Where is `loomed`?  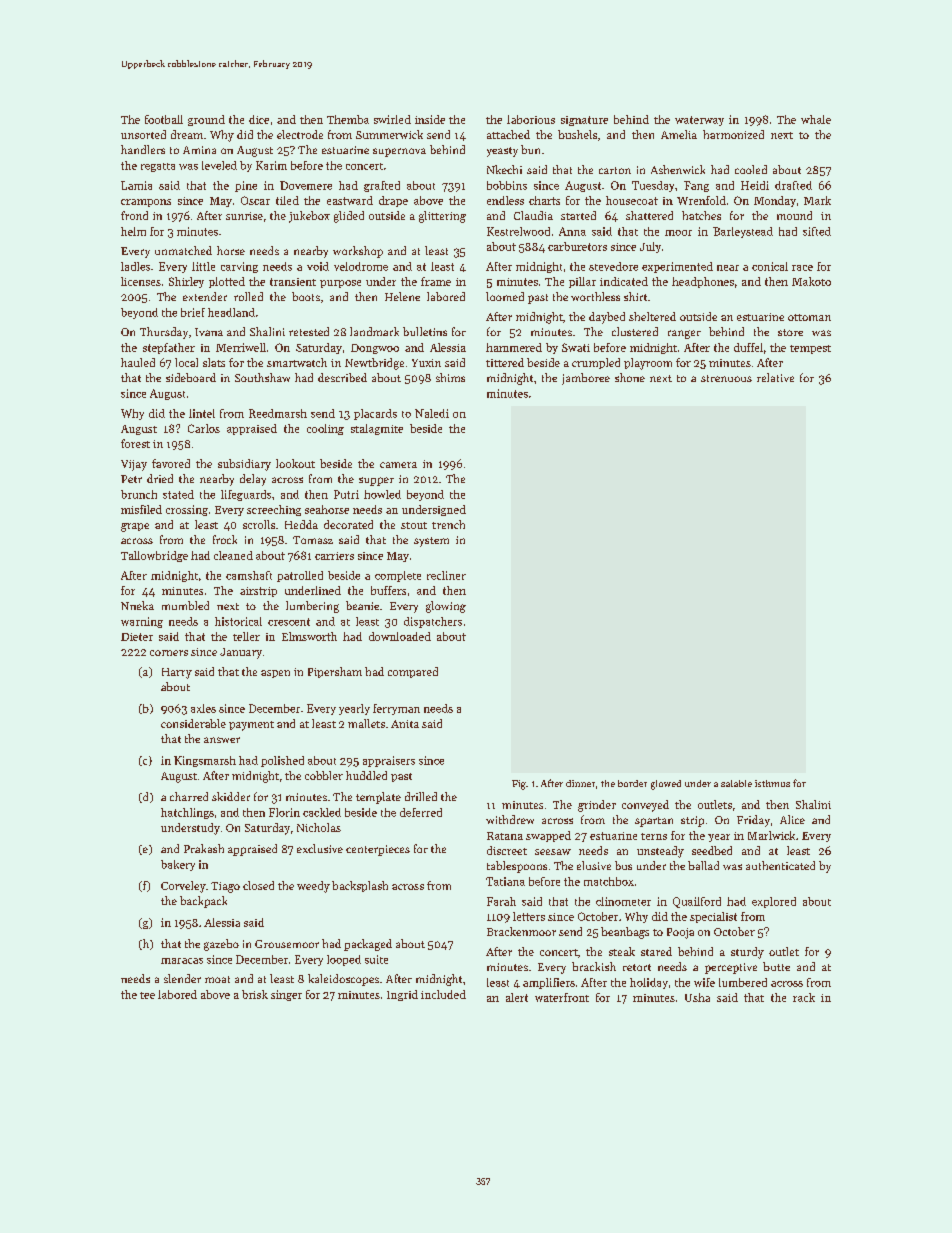
loomed is located at coordinates (505, 296).
